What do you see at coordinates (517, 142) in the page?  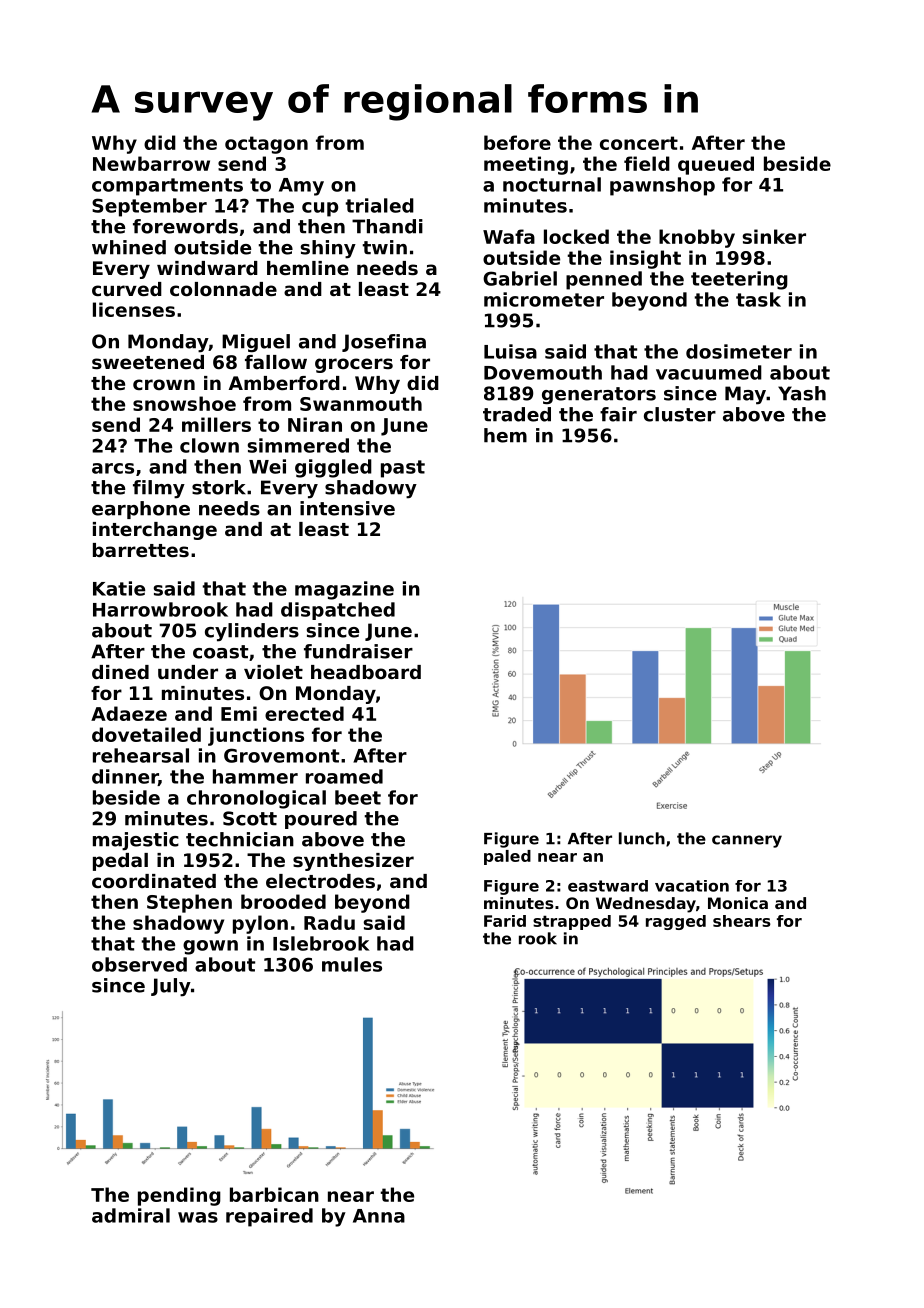 I see `before` at bounding box center [517, 142].
